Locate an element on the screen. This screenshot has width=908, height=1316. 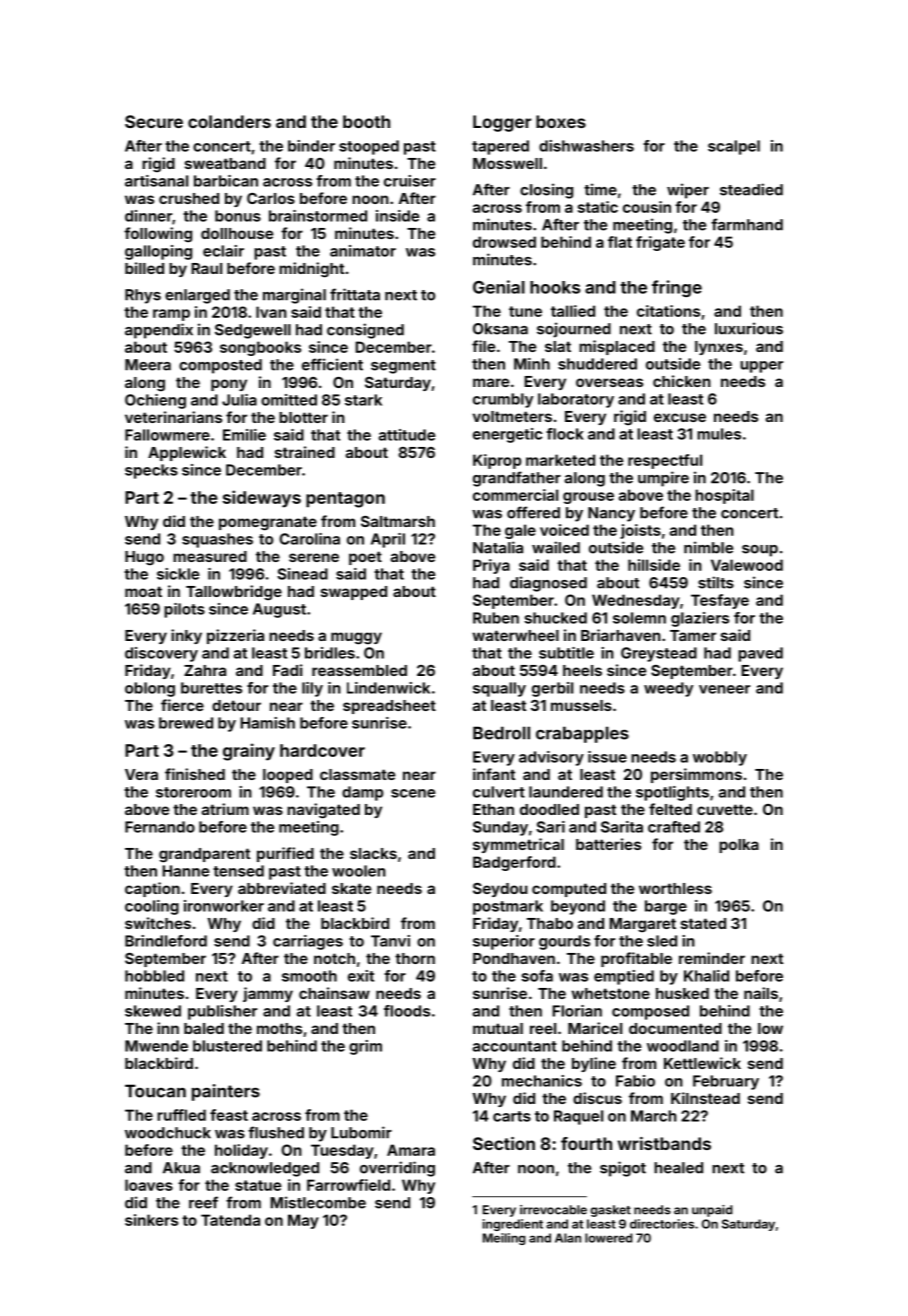
wristbands is located at coordinates (664, 1143).
